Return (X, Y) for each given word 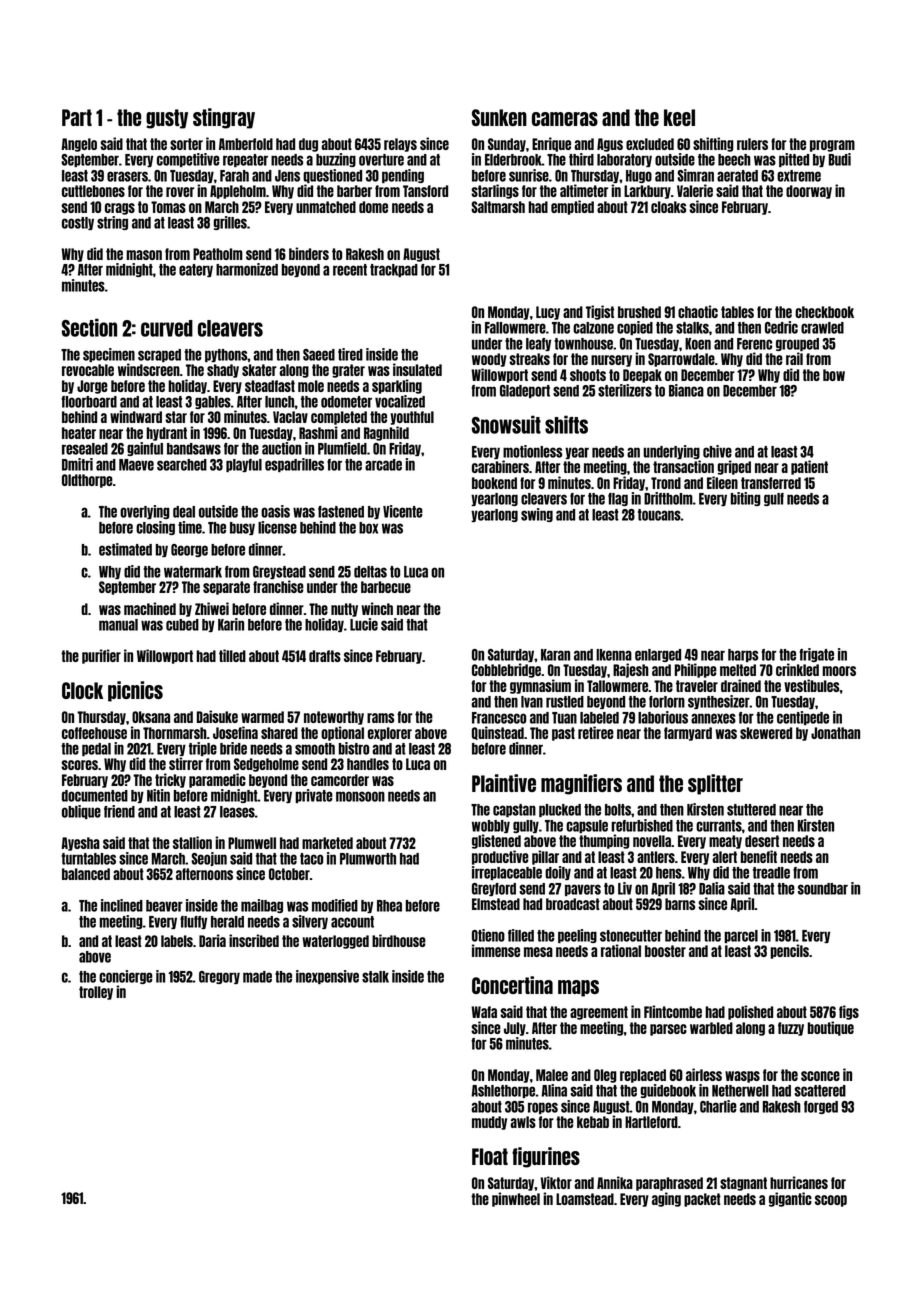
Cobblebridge (506, 670)
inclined (122, 905)
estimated (125, 549)
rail (794, 358)
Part (77, 117)
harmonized (247, 269)
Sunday (507, 145)
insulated (417, 369)
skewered (766, 733)
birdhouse (399, 940)
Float (490, 1156)
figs (849, 1012)
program (832, 146)
